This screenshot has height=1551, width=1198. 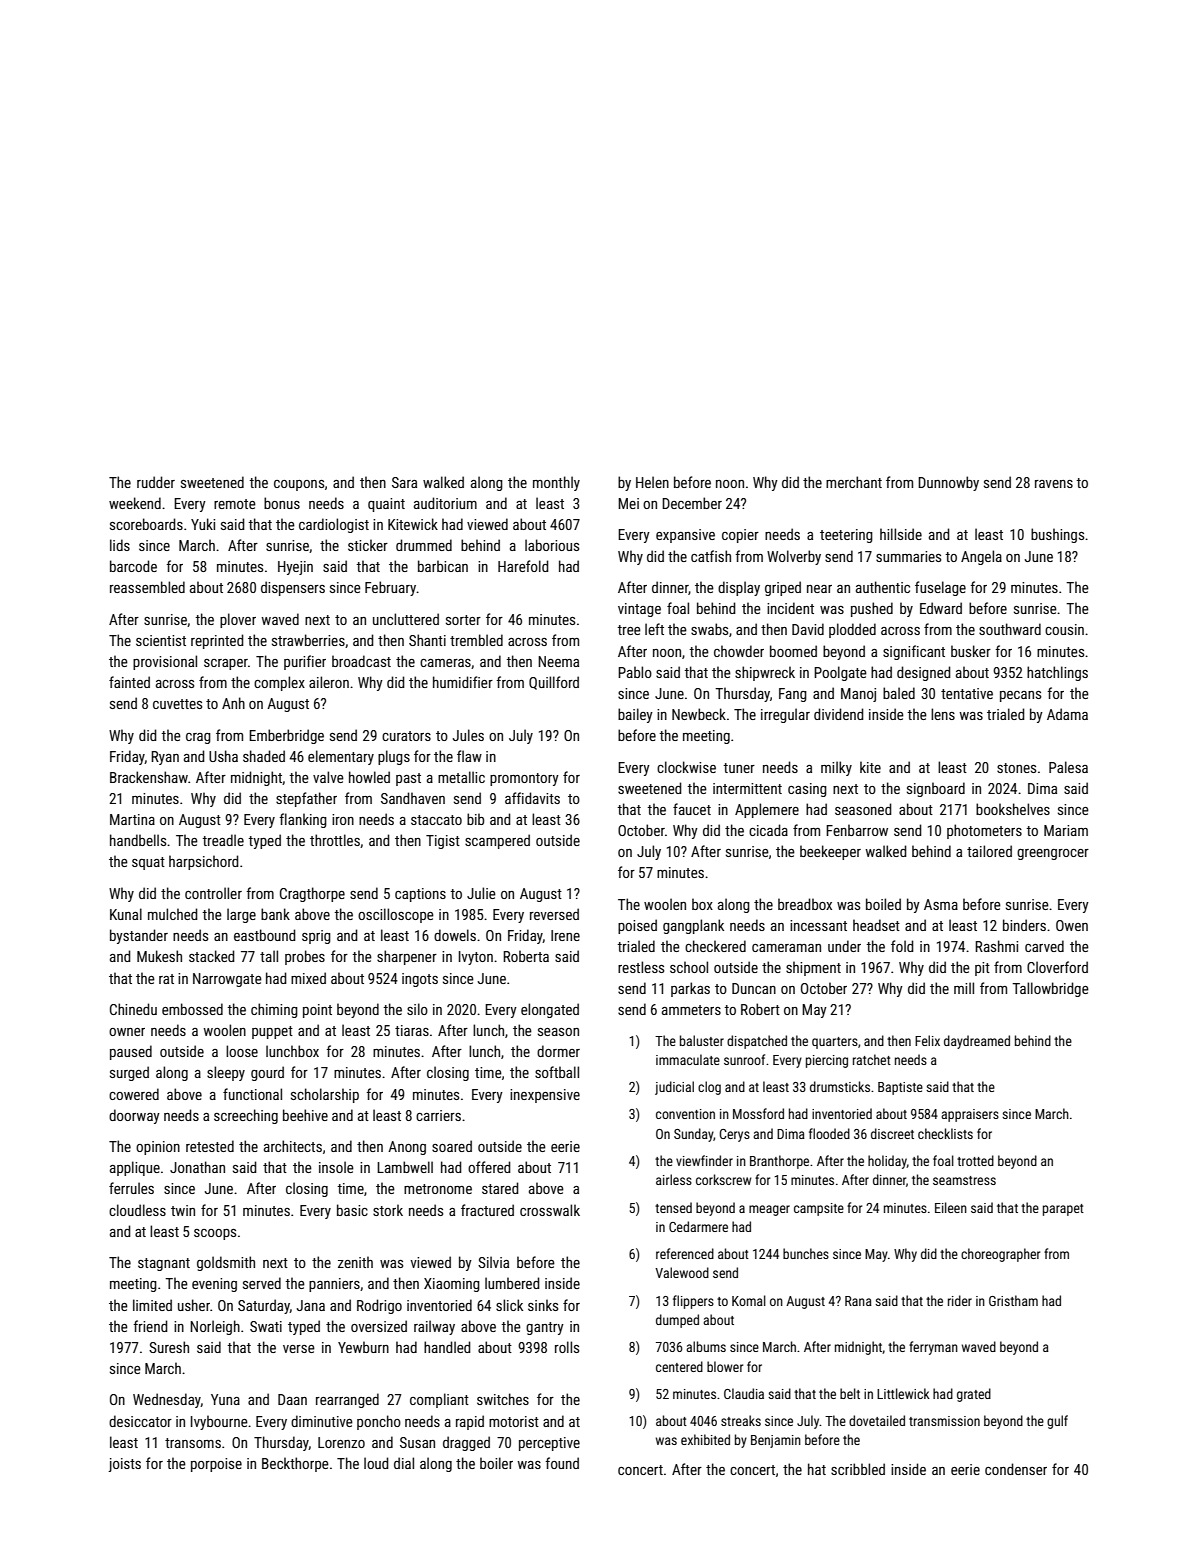 I want to click on Ivybourne, so click(x=219, y=1422).
